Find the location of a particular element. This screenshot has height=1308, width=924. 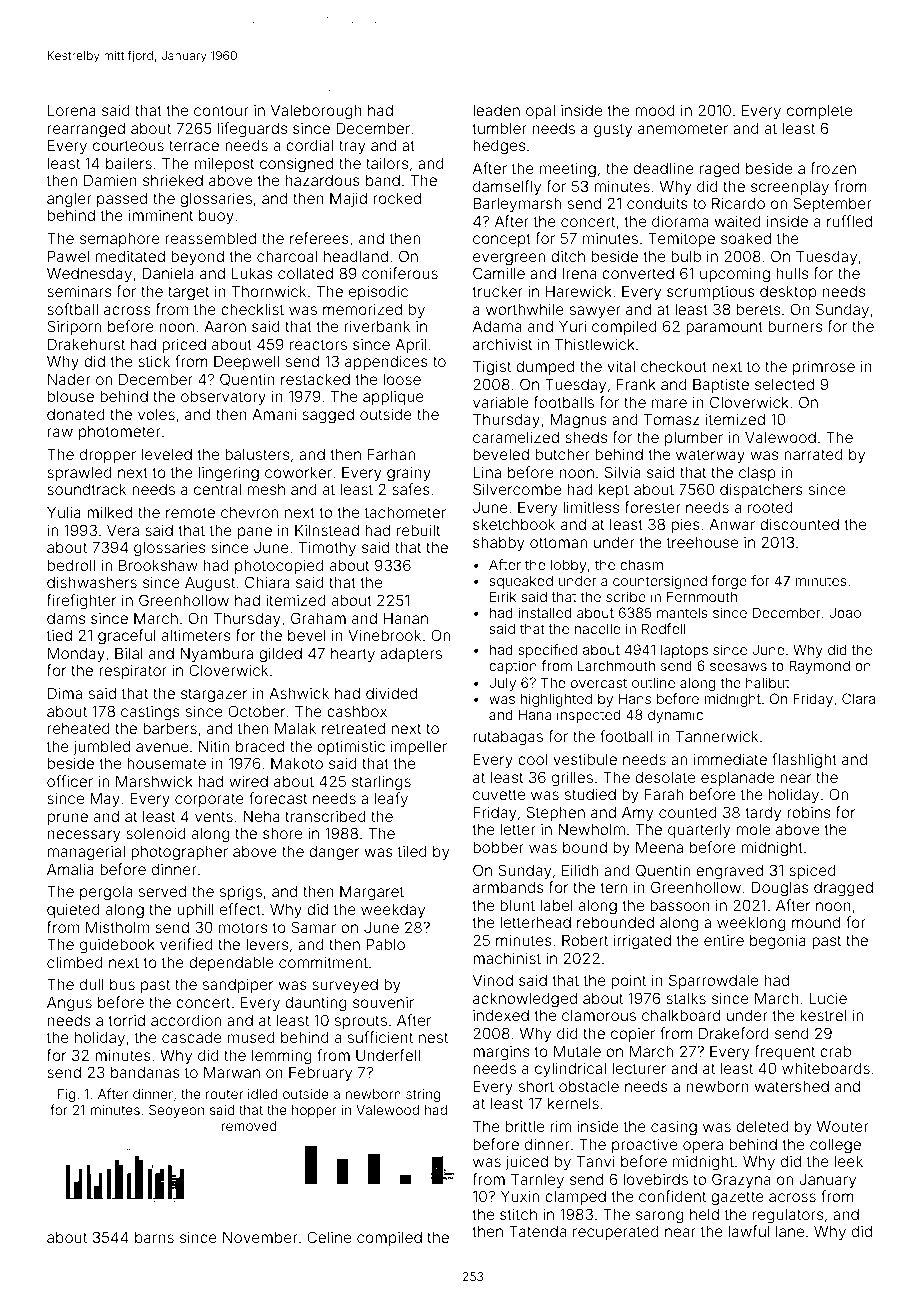

Valeborough is located at coordinates (316, 112).
